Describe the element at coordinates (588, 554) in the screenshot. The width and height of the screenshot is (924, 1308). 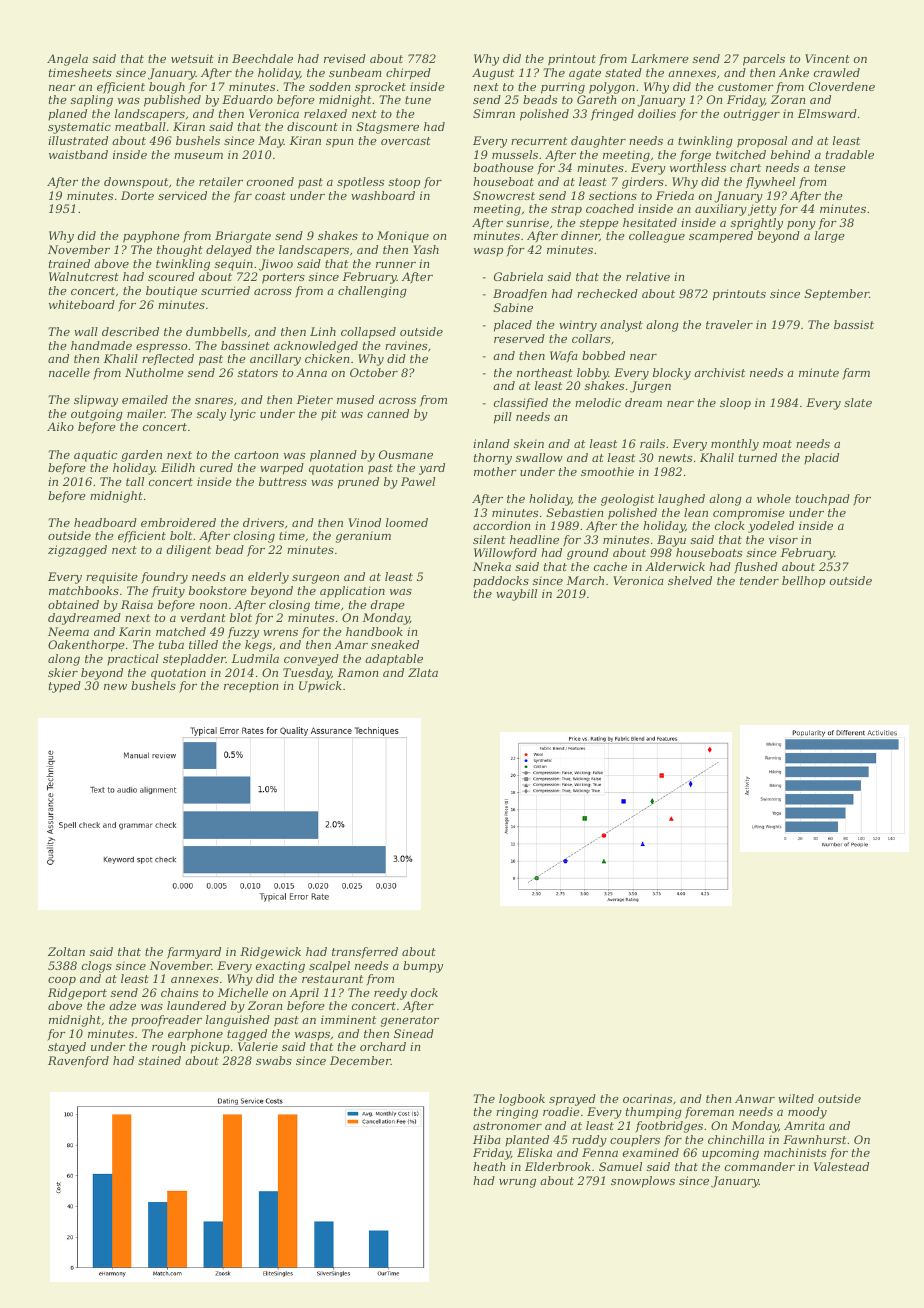
I see `ground` at that location.
